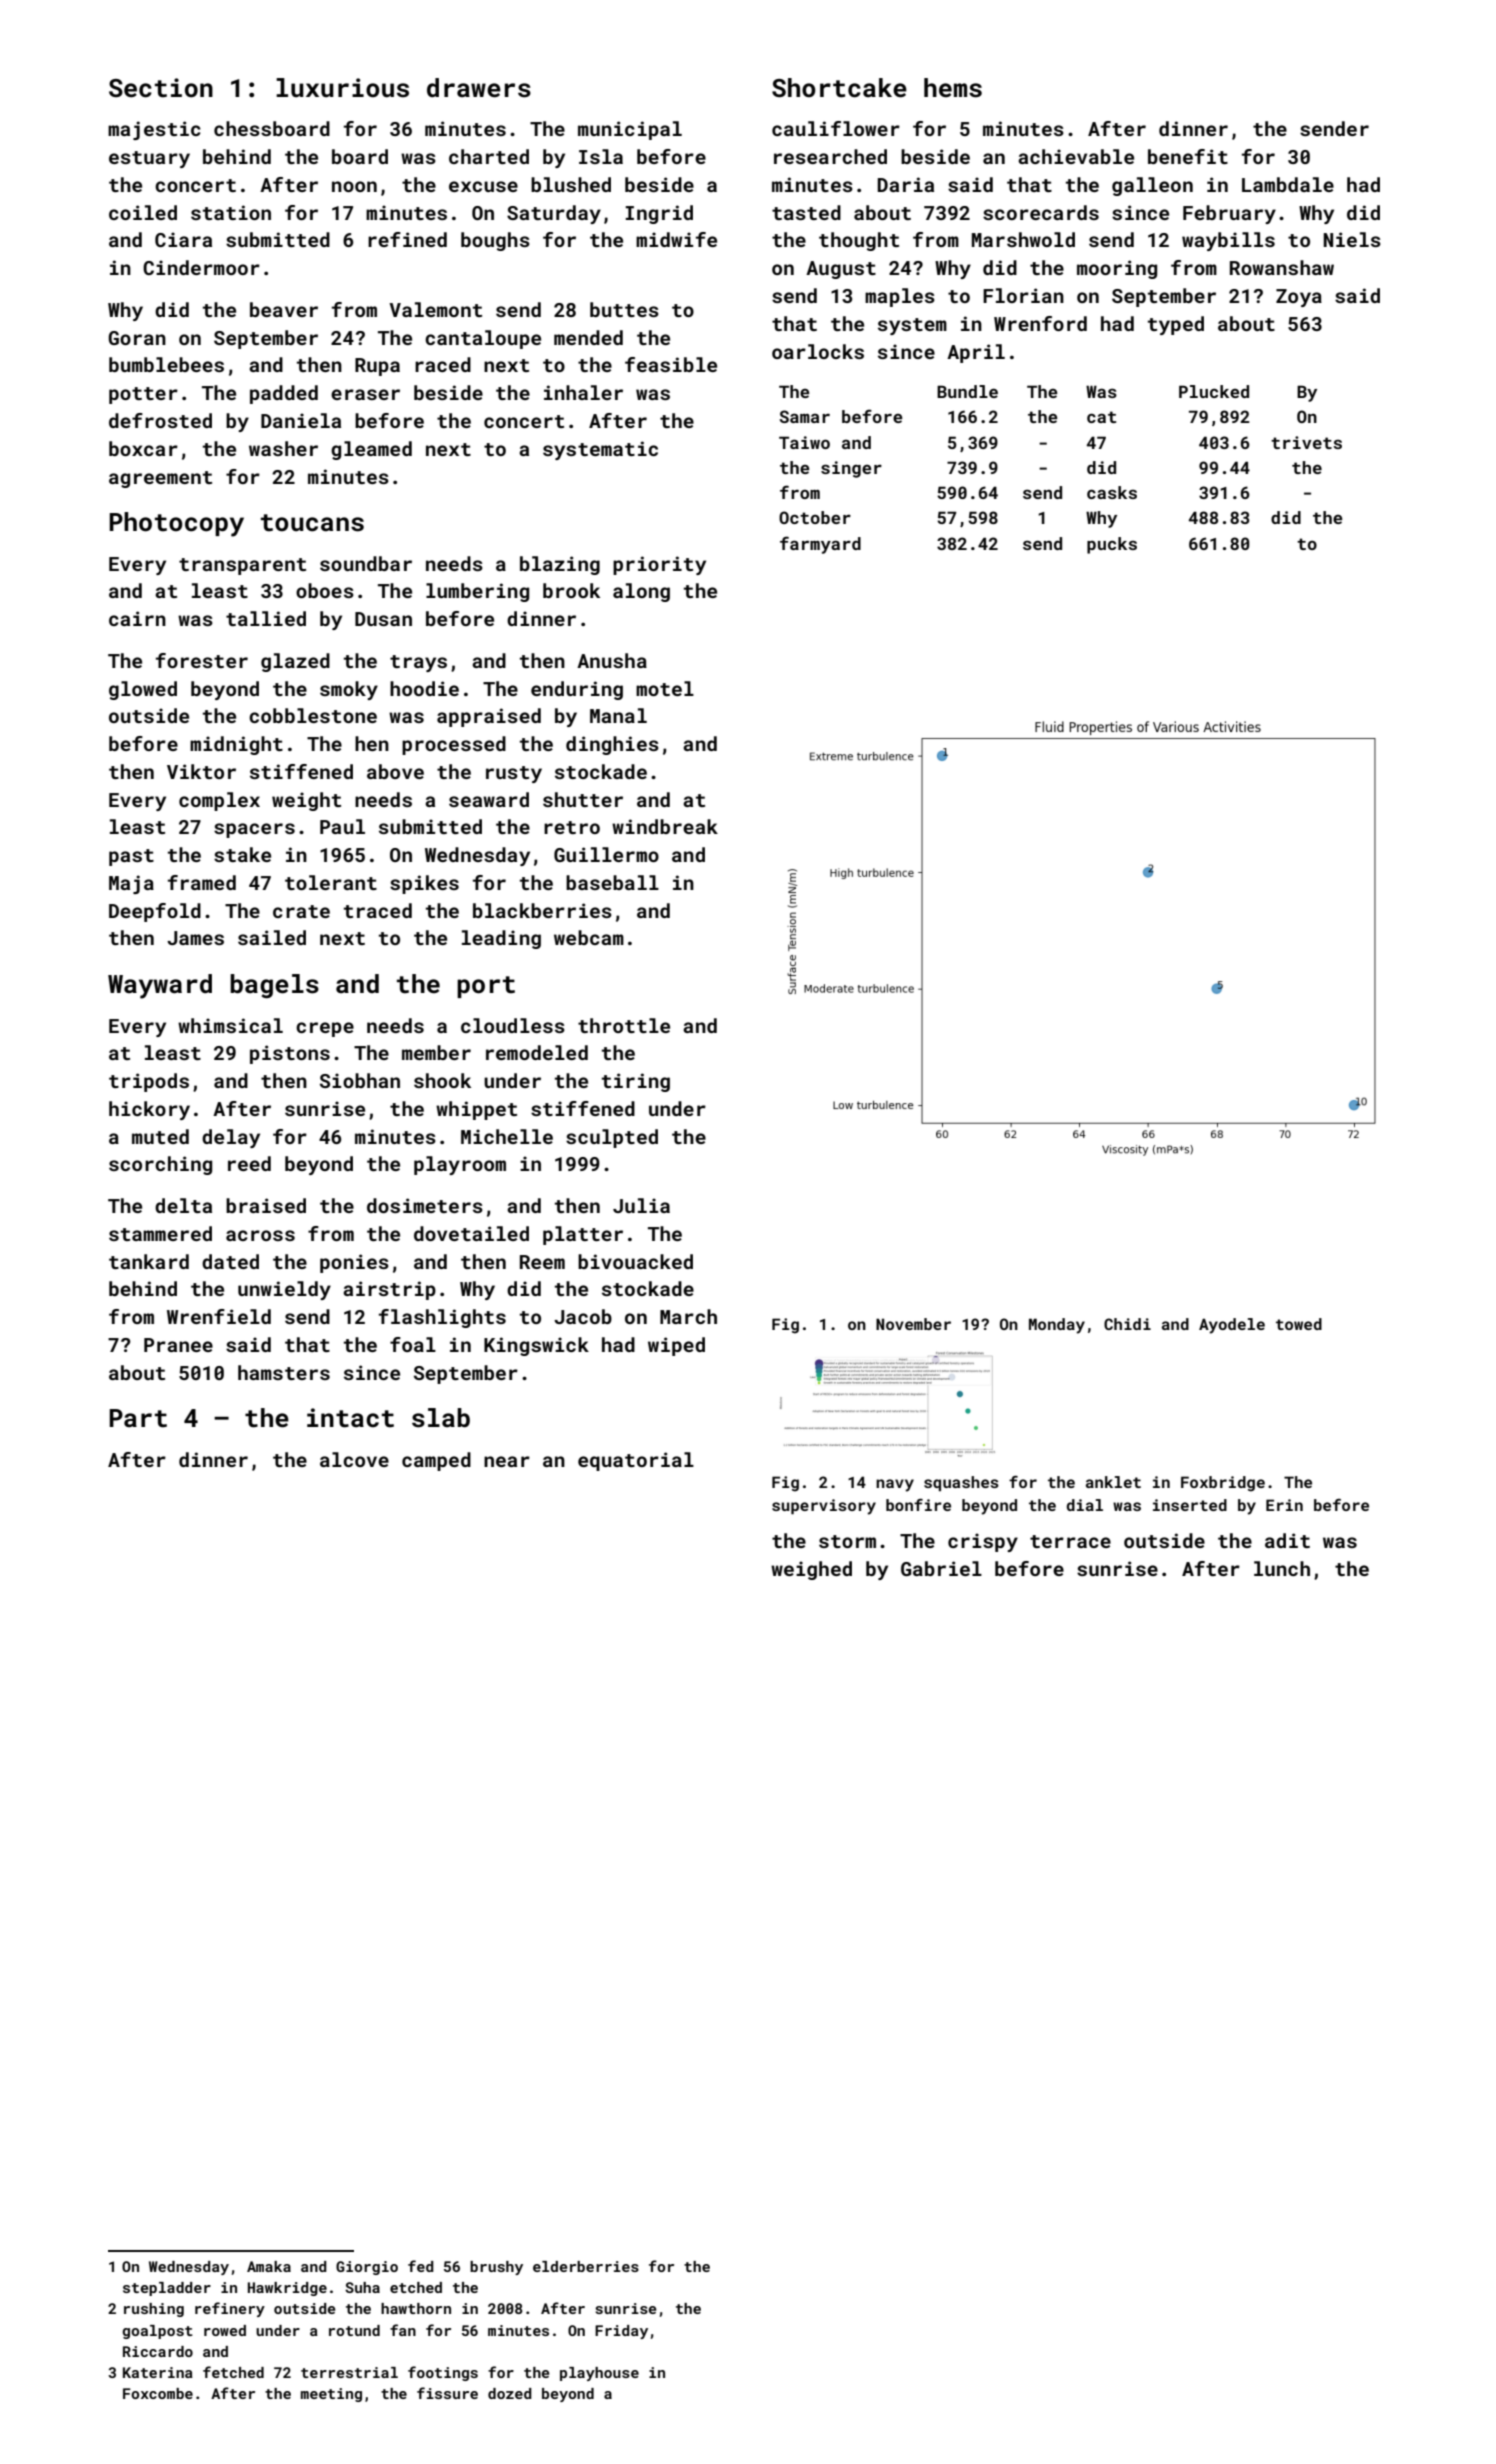 The height and width of the screenshot is (2464, 1496). I want to click on Jacob, so click(583, 1316).
